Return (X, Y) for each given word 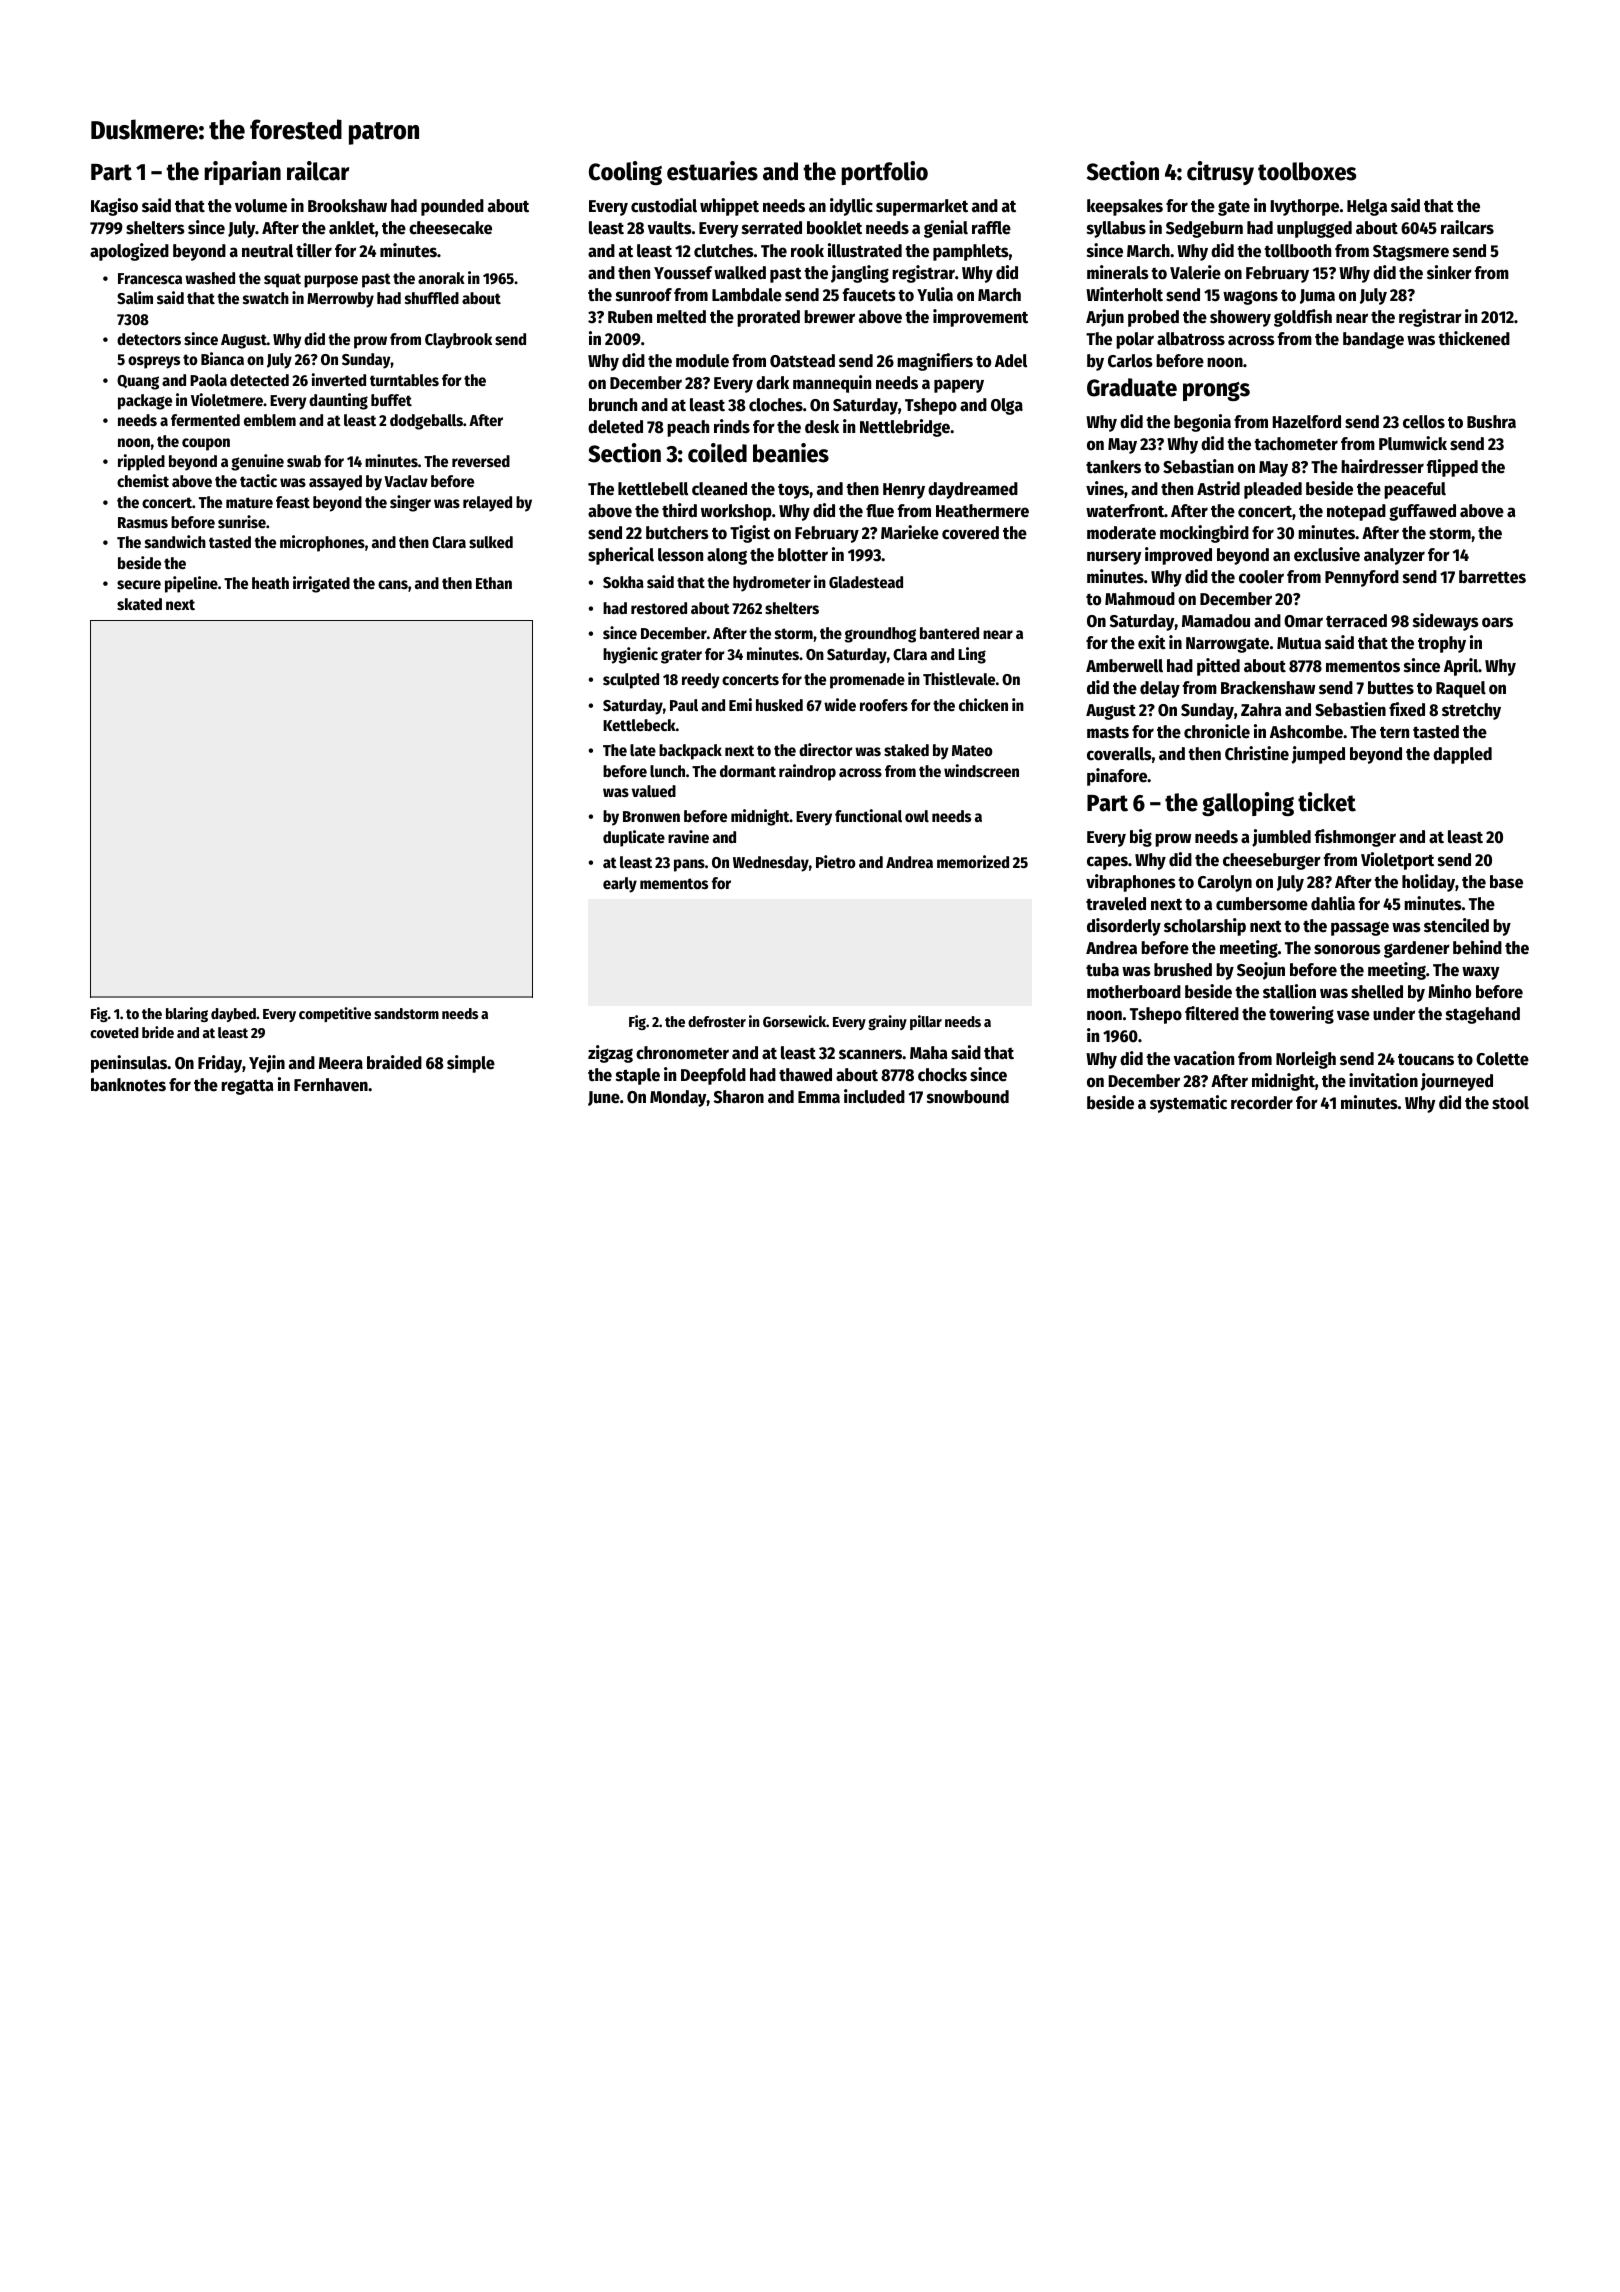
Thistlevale (959, 679)
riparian (242, 173)
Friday (220, 1064)
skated (139, 604)
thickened (1474, 338)
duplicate (634, 838)
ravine (688, 837)
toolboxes (1307, 171)
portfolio (884, 173)
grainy (887, 1022)
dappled (1462, 755)
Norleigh (1306, 1060)
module (702, 361)
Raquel (1461, 689)
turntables (404, 380)
